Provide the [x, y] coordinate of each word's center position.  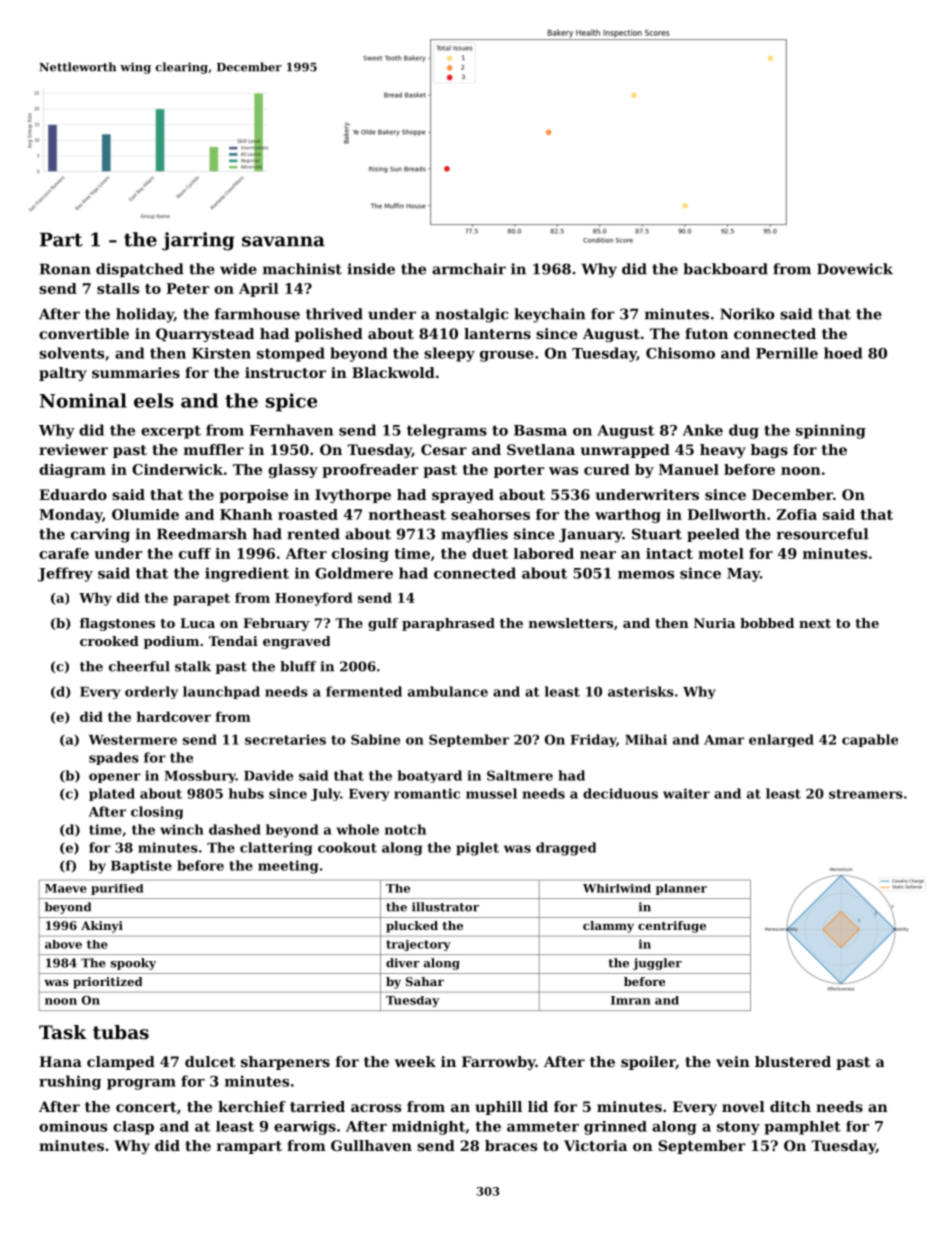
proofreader [370, 471]
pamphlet [802, 1128]
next [815, 623]
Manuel [689, 469]
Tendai [233, 641]
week [415, 1061]
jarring [198, 241]
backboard [725, 269]
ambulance [448, 691]
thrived [334, 314]
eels [154, 400]
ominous [73, 1126]
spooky [133, 964]
